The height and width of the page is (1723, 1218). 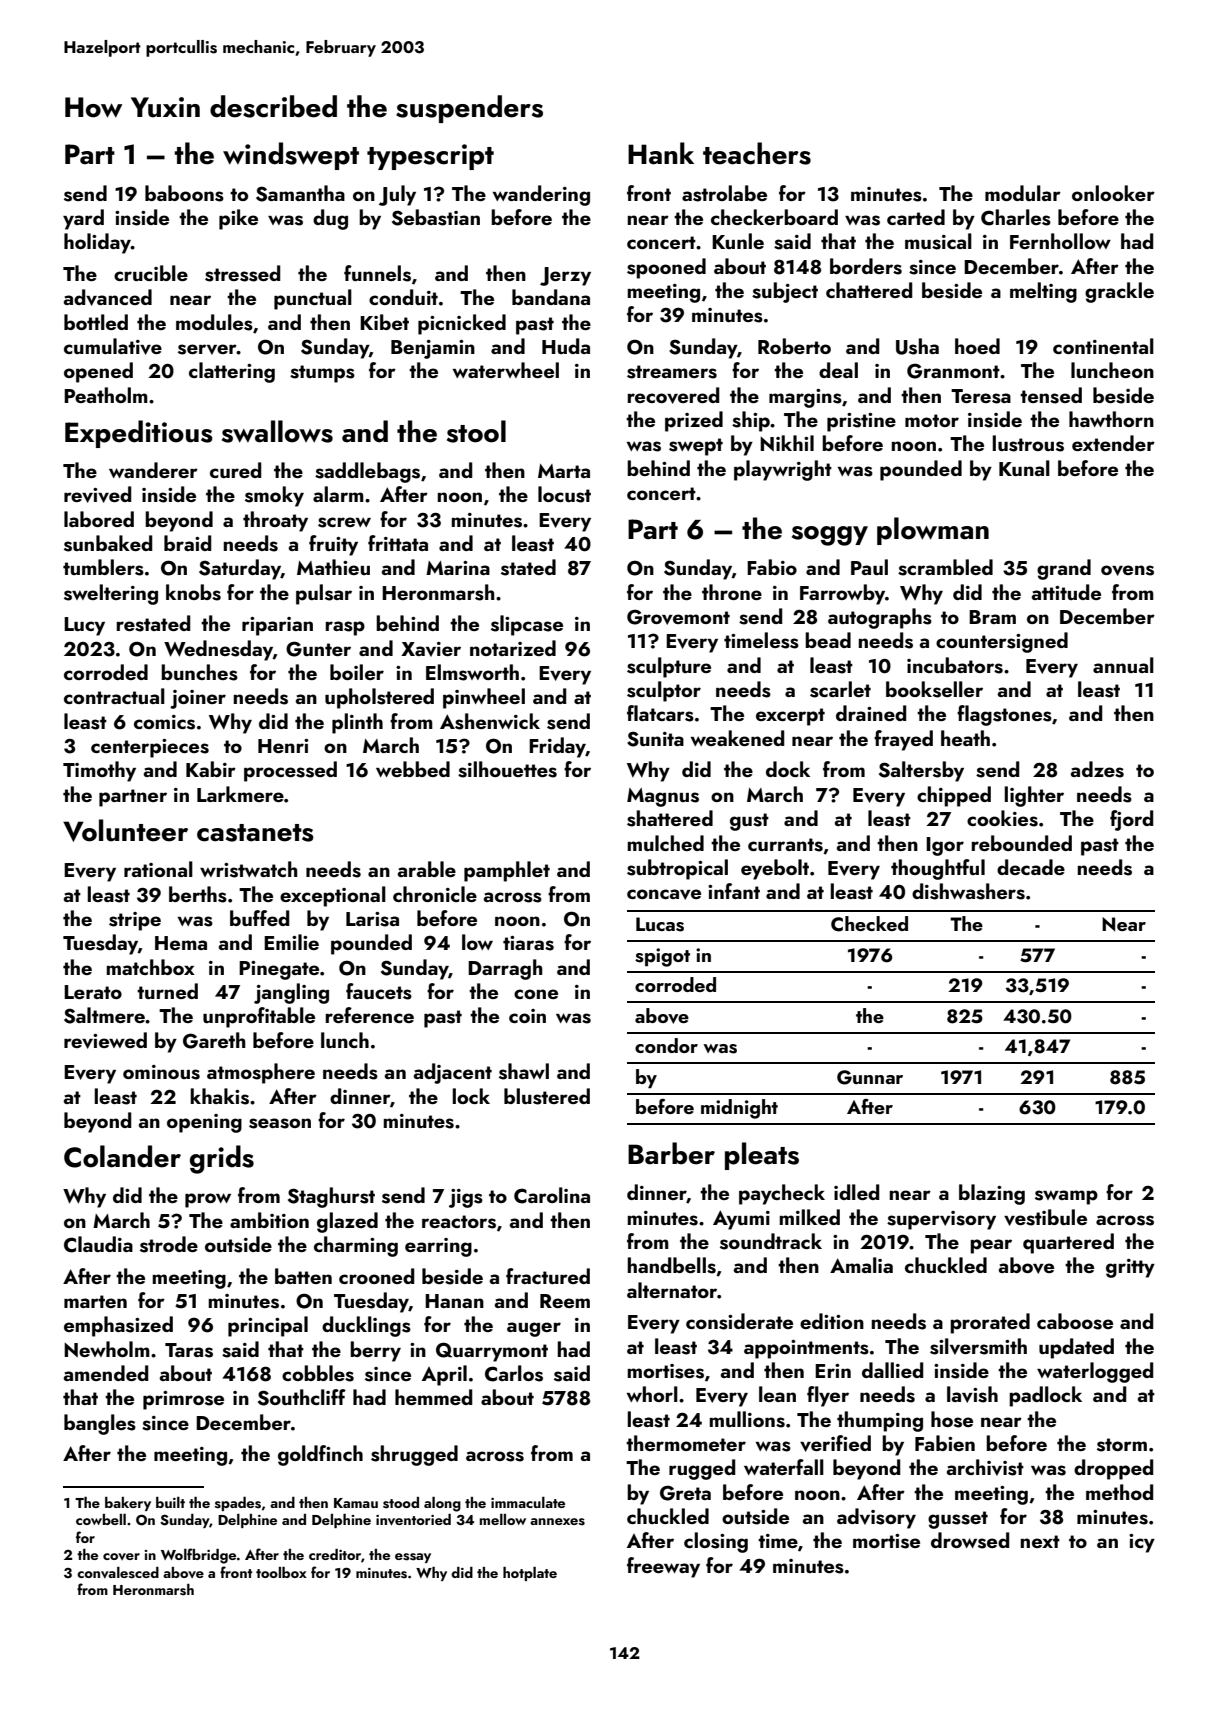 What do you see at coordinates (462, 324) in the page?
I see `picnicked` at bounding box center [462, 324].
